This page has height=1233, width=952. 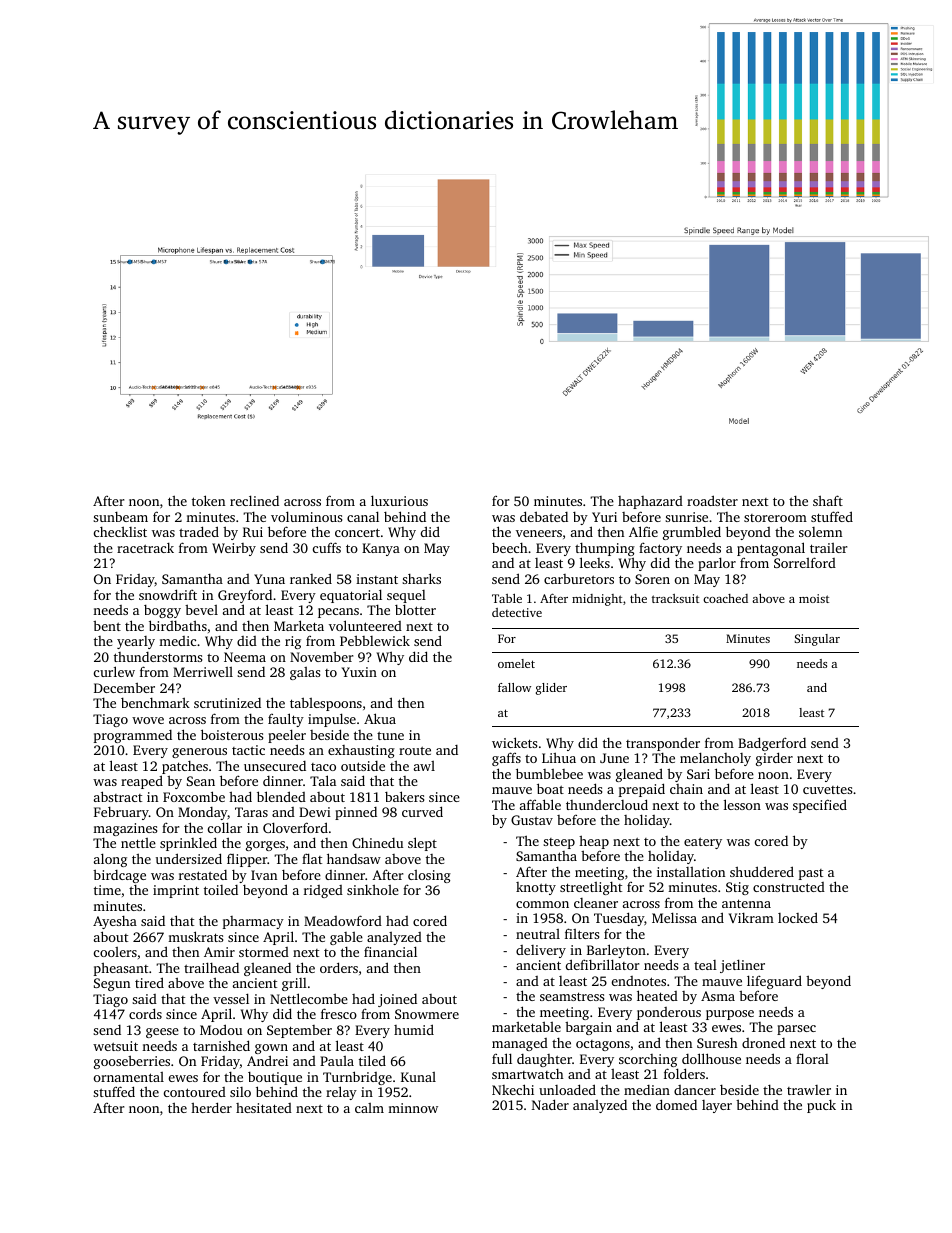 What do you see at coordinates (418, 1077) in the page?
I see `Kunal` at bounding box center [418, 1077].
